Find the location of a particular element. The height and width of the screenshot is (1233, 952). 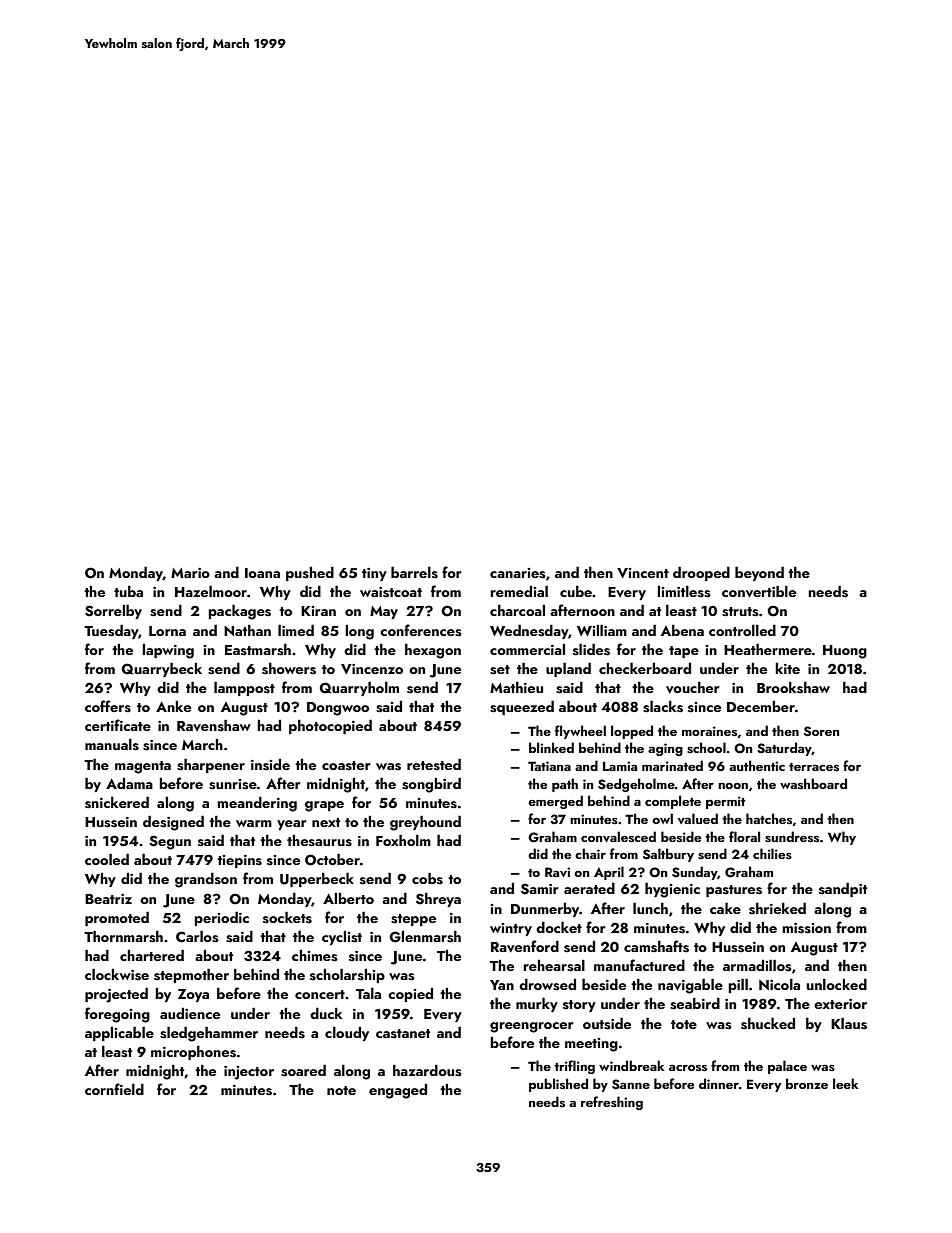

hazardous is located at coordinates (427, 1070).
